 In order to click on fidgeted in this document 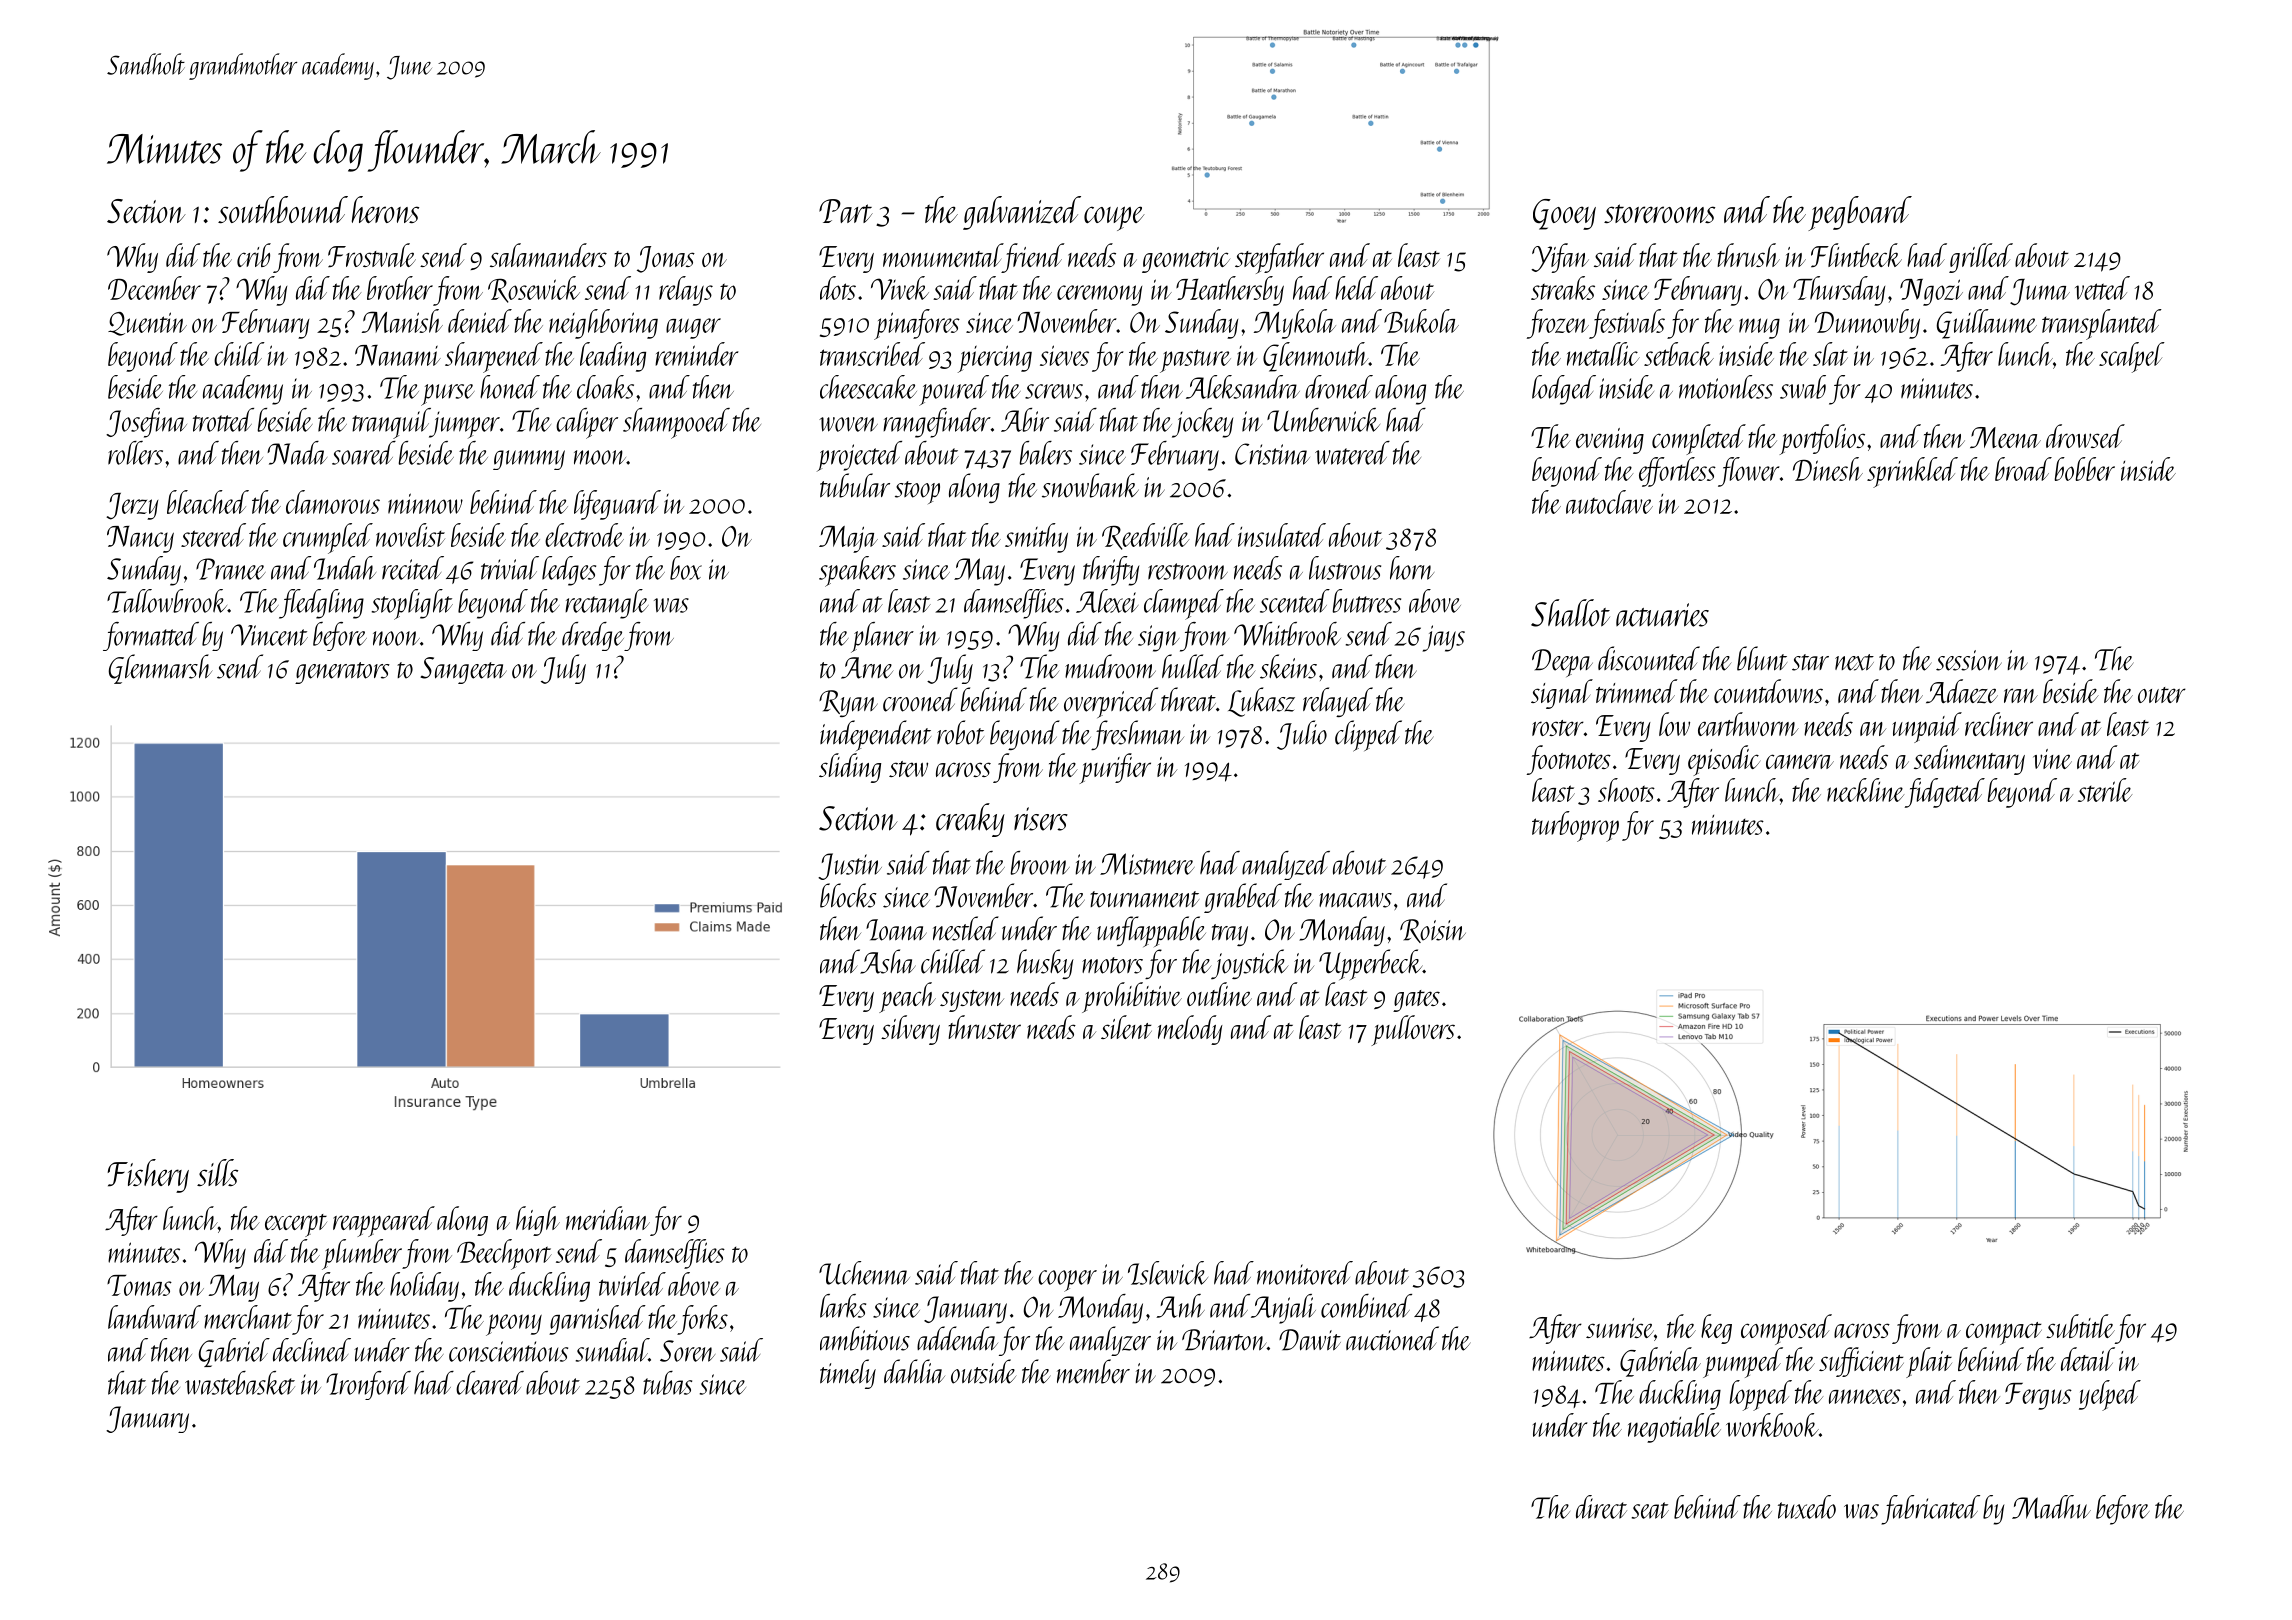, I will do `click(1945, 793)`.
